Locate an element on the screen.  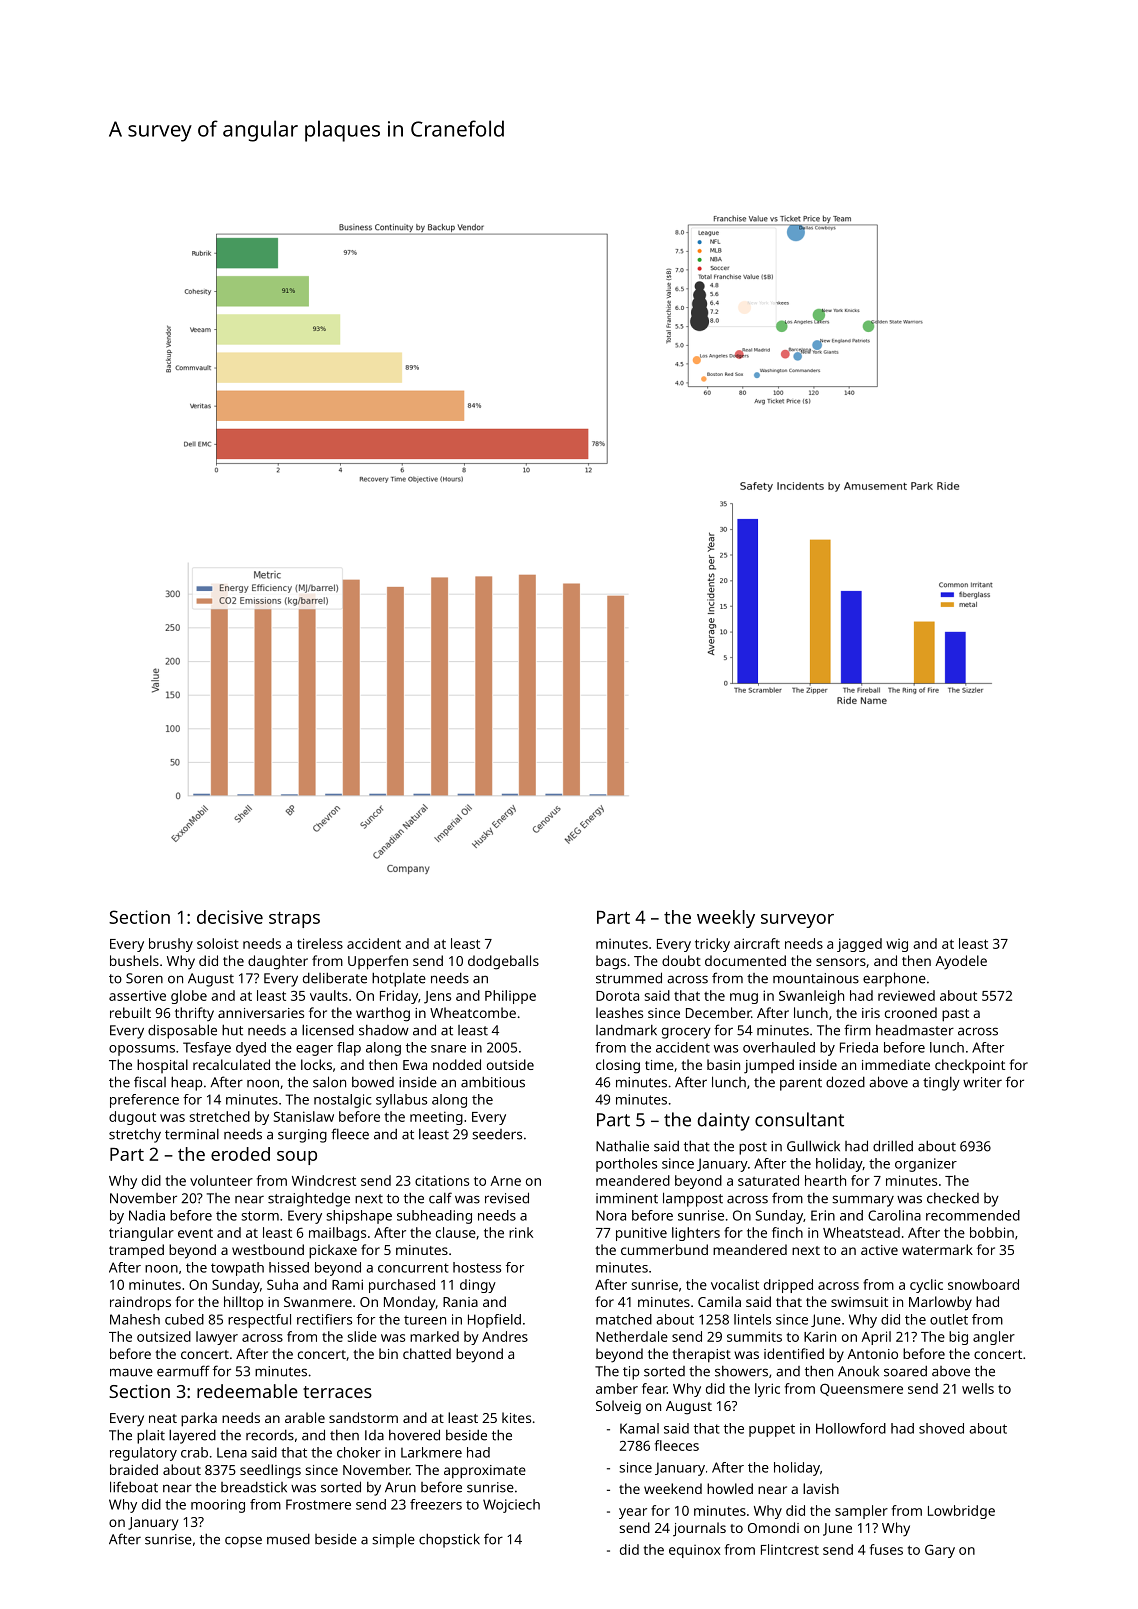
portholes is located at coordinates (626, 1165).
